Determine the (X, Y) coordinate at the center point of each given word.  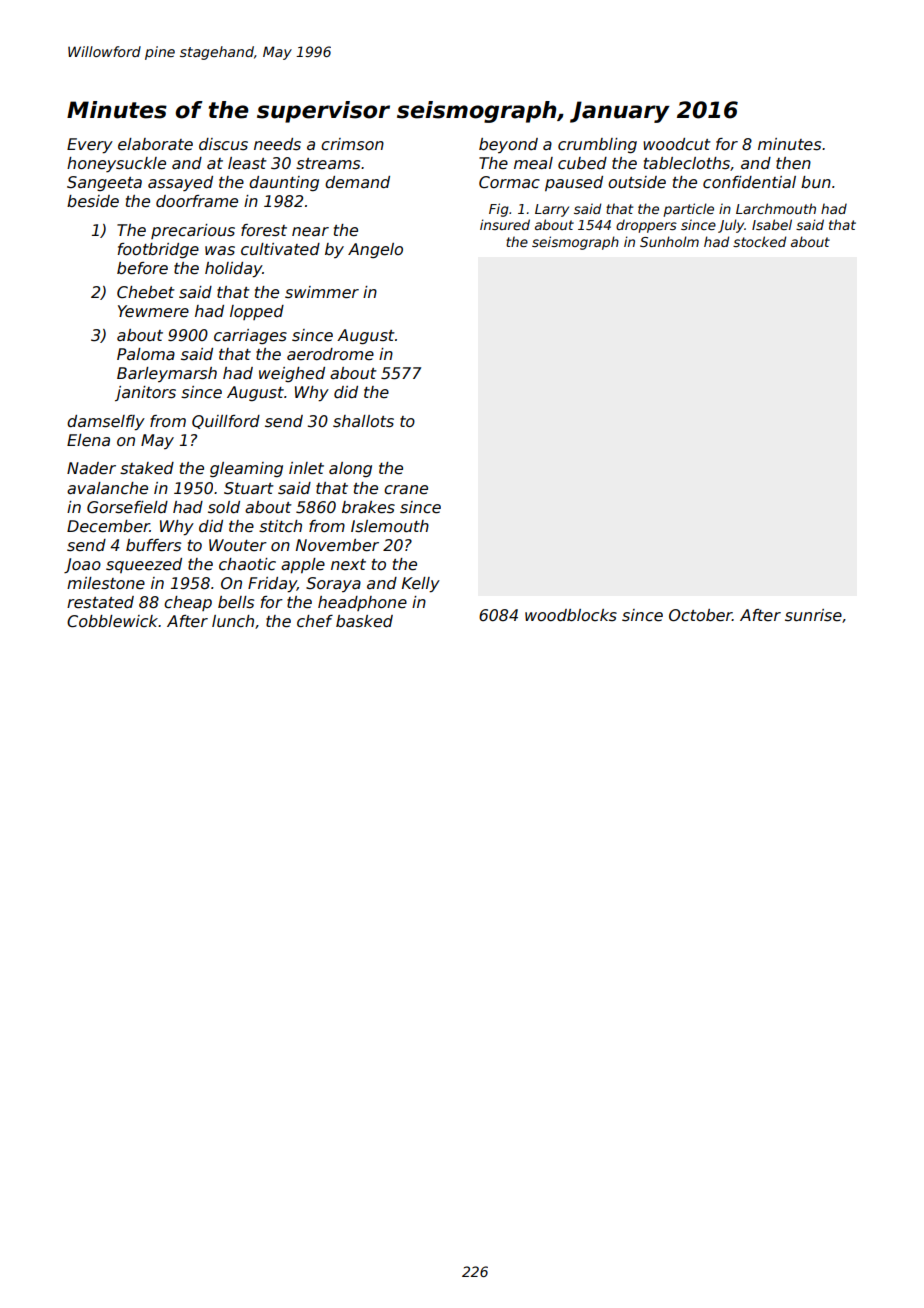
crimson (352, 144)
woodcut (677, 144)
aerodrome (330, 354)
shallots (363, 421)
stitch (280, 526)
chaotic (247, 564)
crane (406, 490)
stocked (759, 241)
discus (223, 144)
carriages (250, 336)
